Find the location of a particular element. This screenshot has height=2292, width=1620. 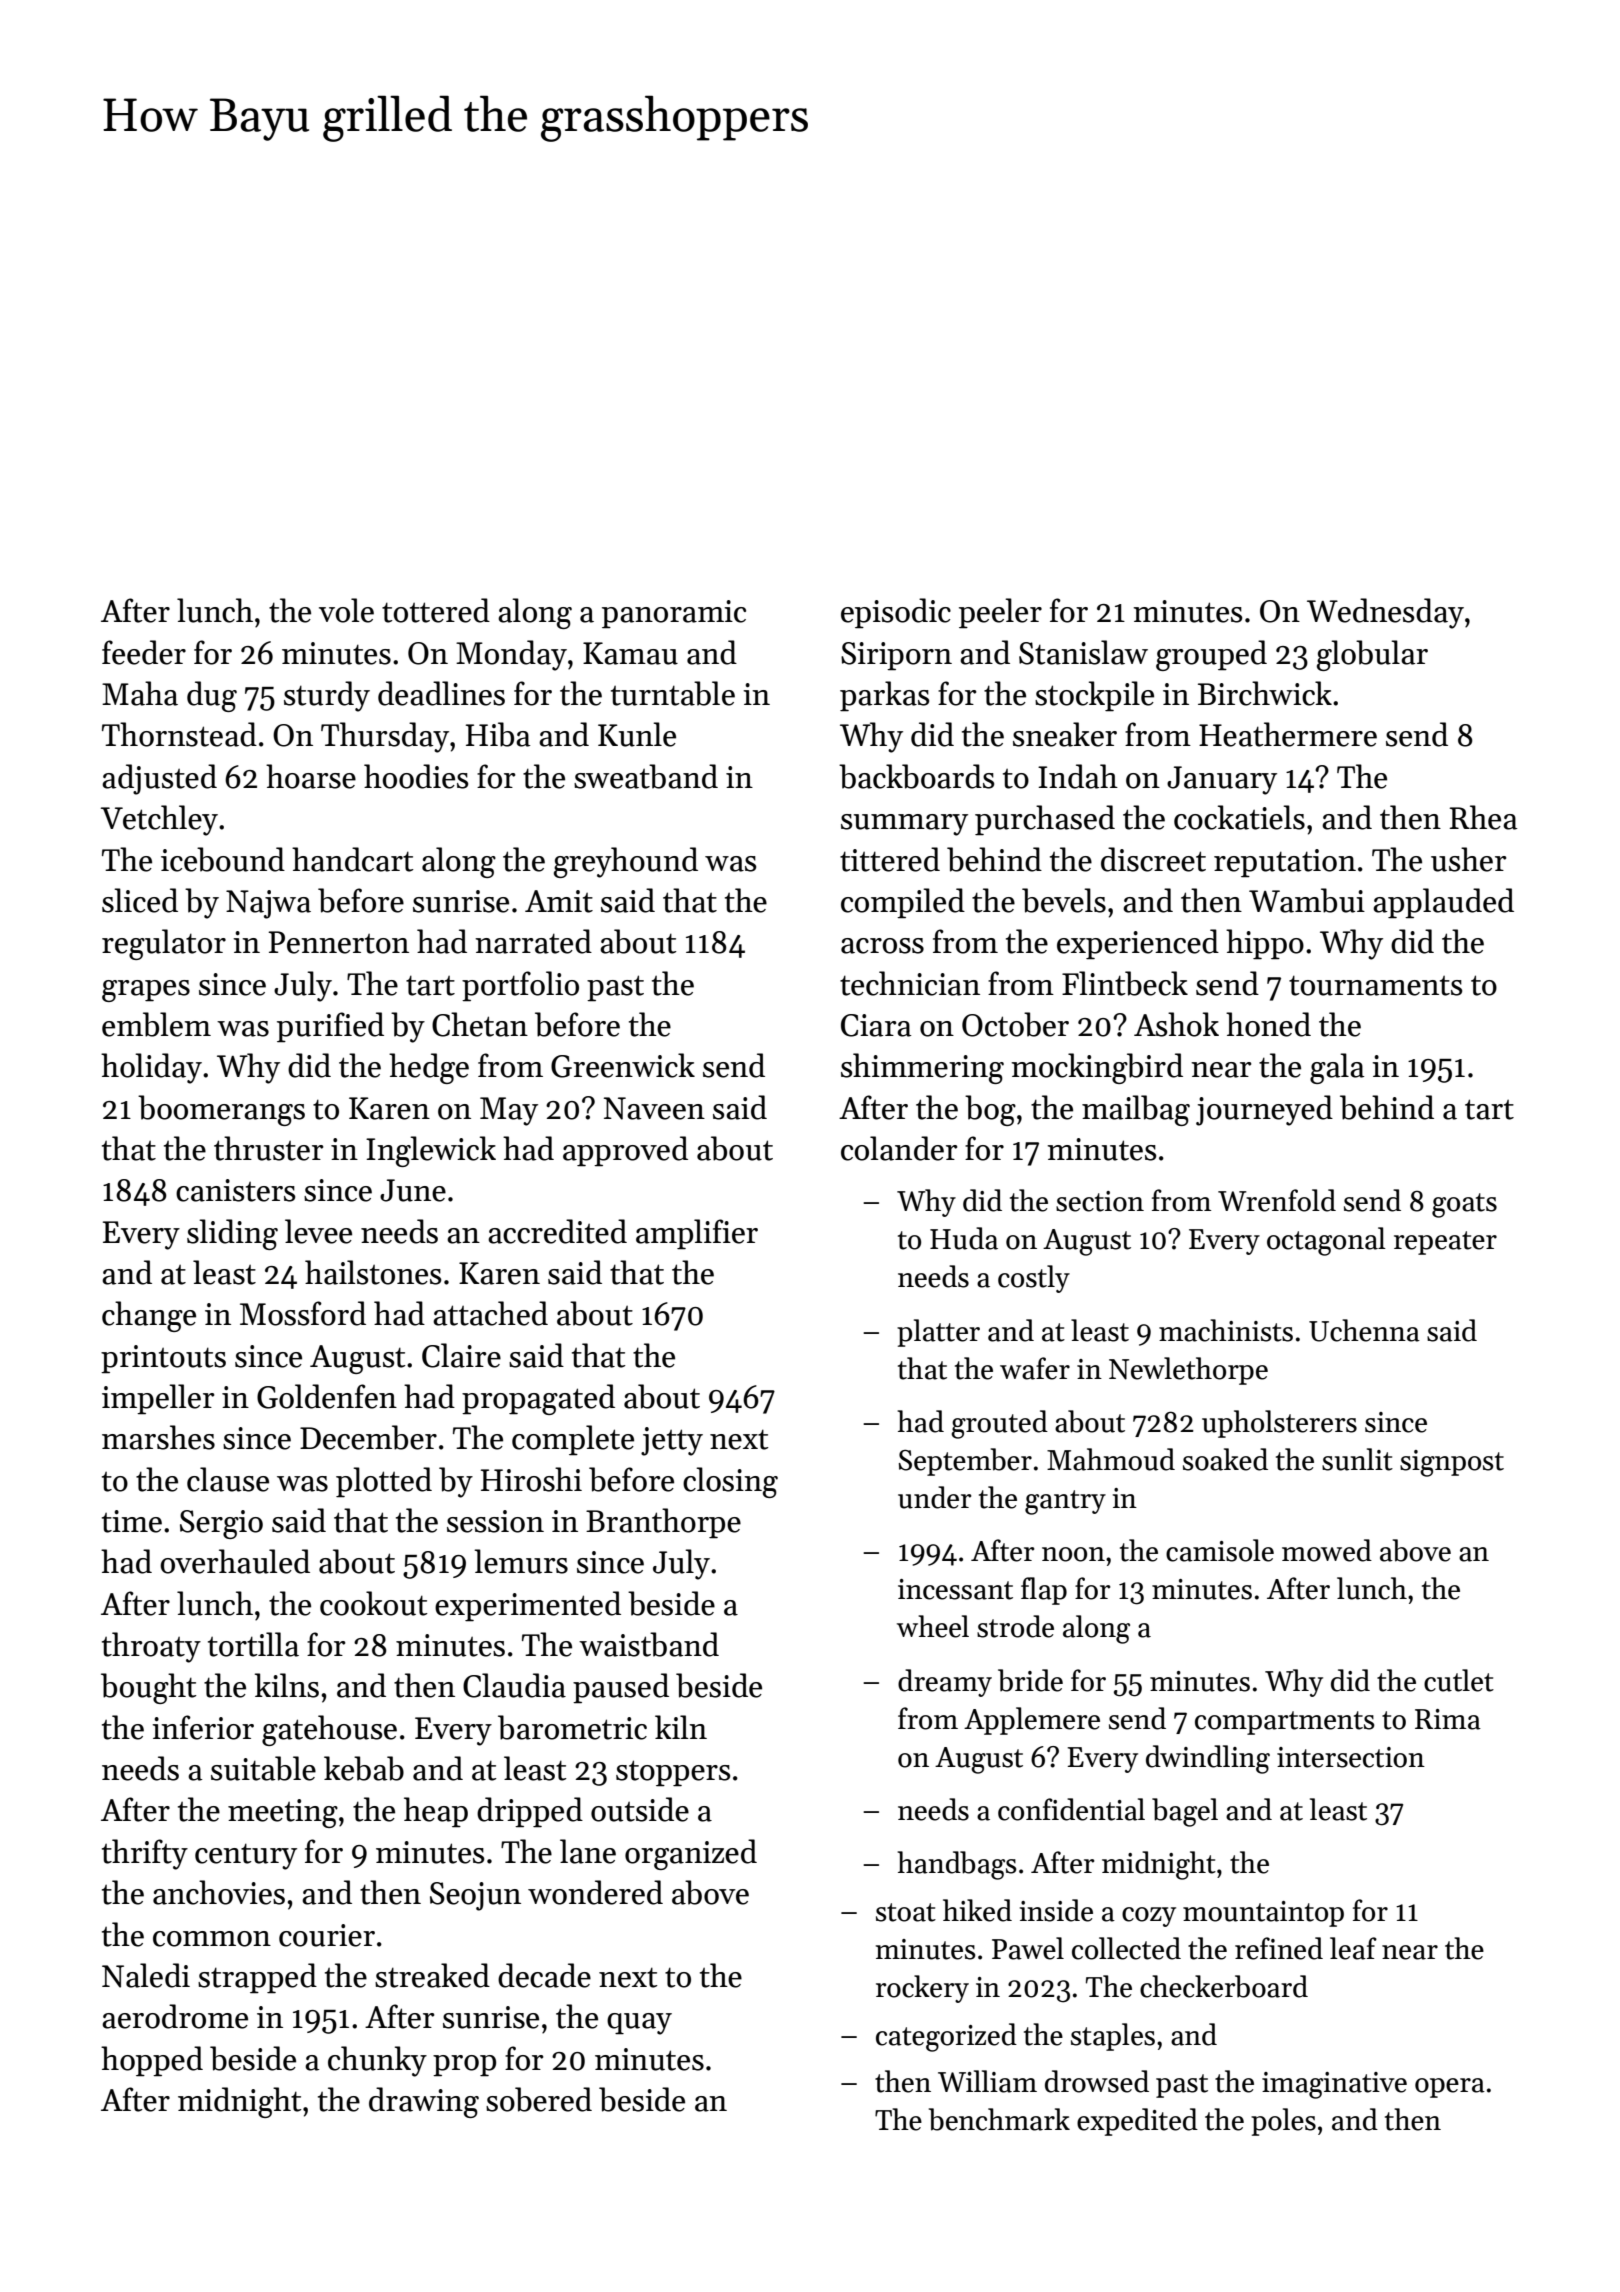

printouts is located at coordinates (163, 1359).
